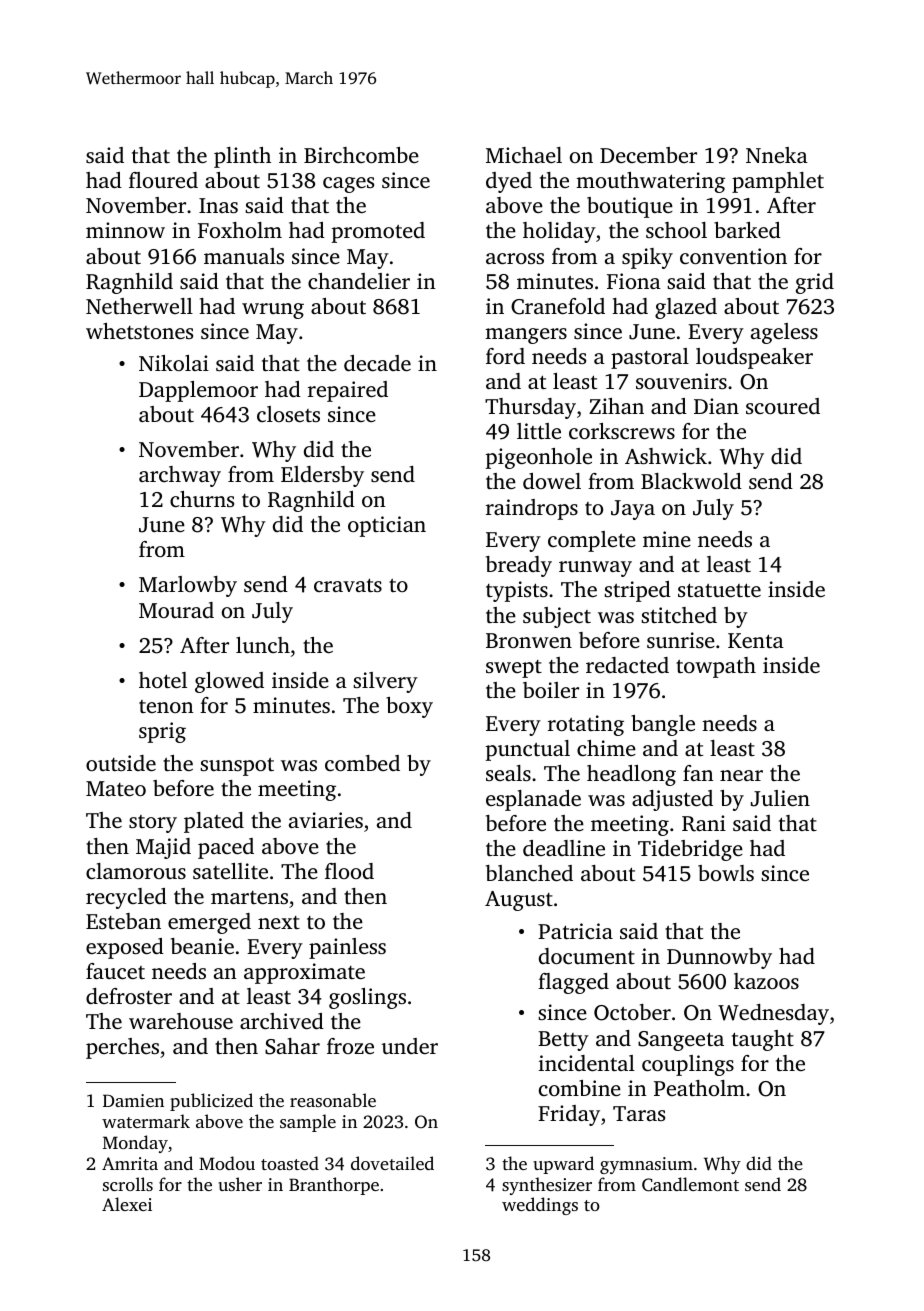 The image size is (924, 1311). Describe the element at coordinates (348, 391) in the screenshot. I see `repaired` at that location.
